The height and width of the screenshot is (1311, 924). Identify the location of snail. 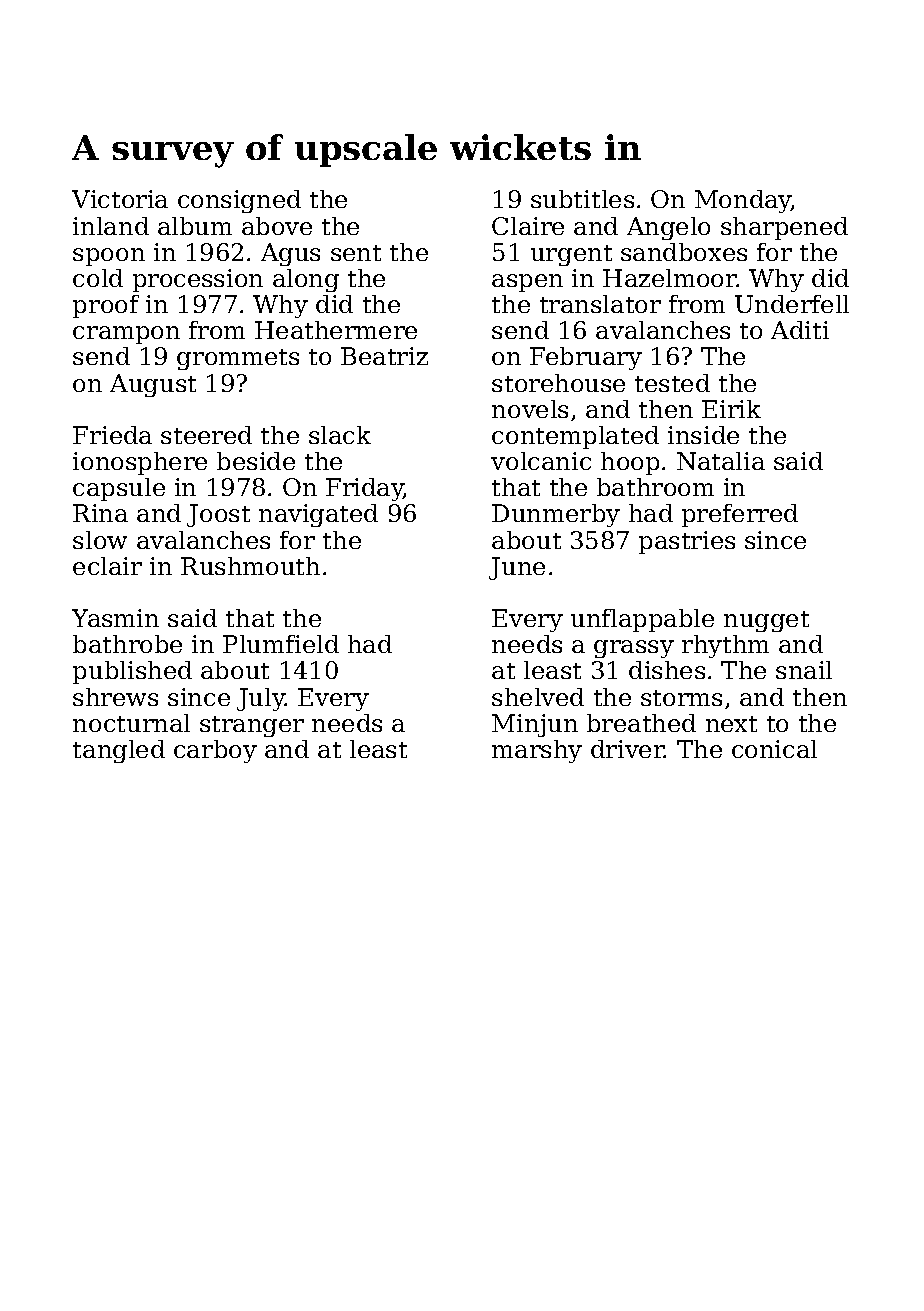
(804, 670).
